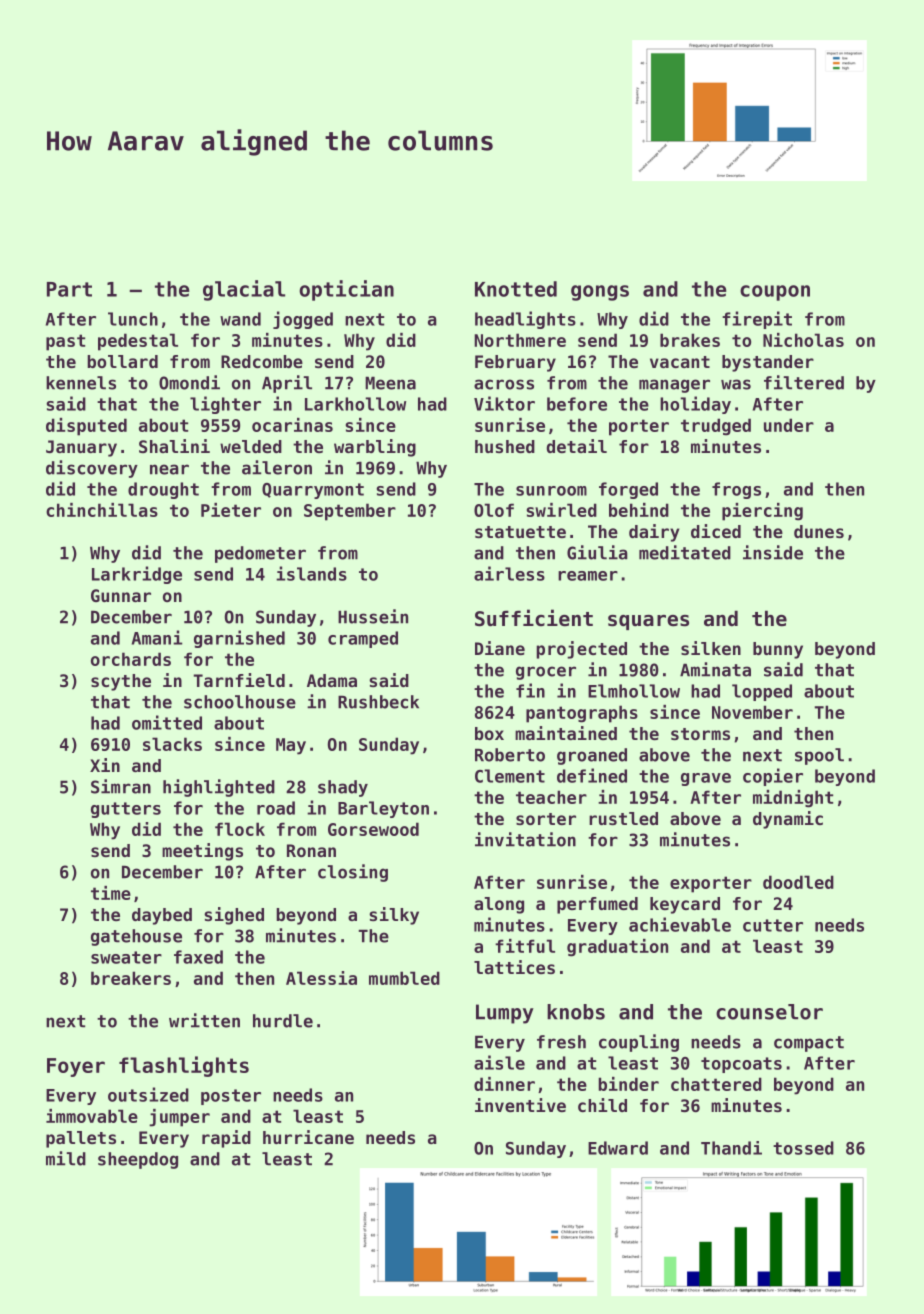  What do you see at coordinates (778, 650) in the screenshot?
I see `bunny` at bounding box center [778, 650].
